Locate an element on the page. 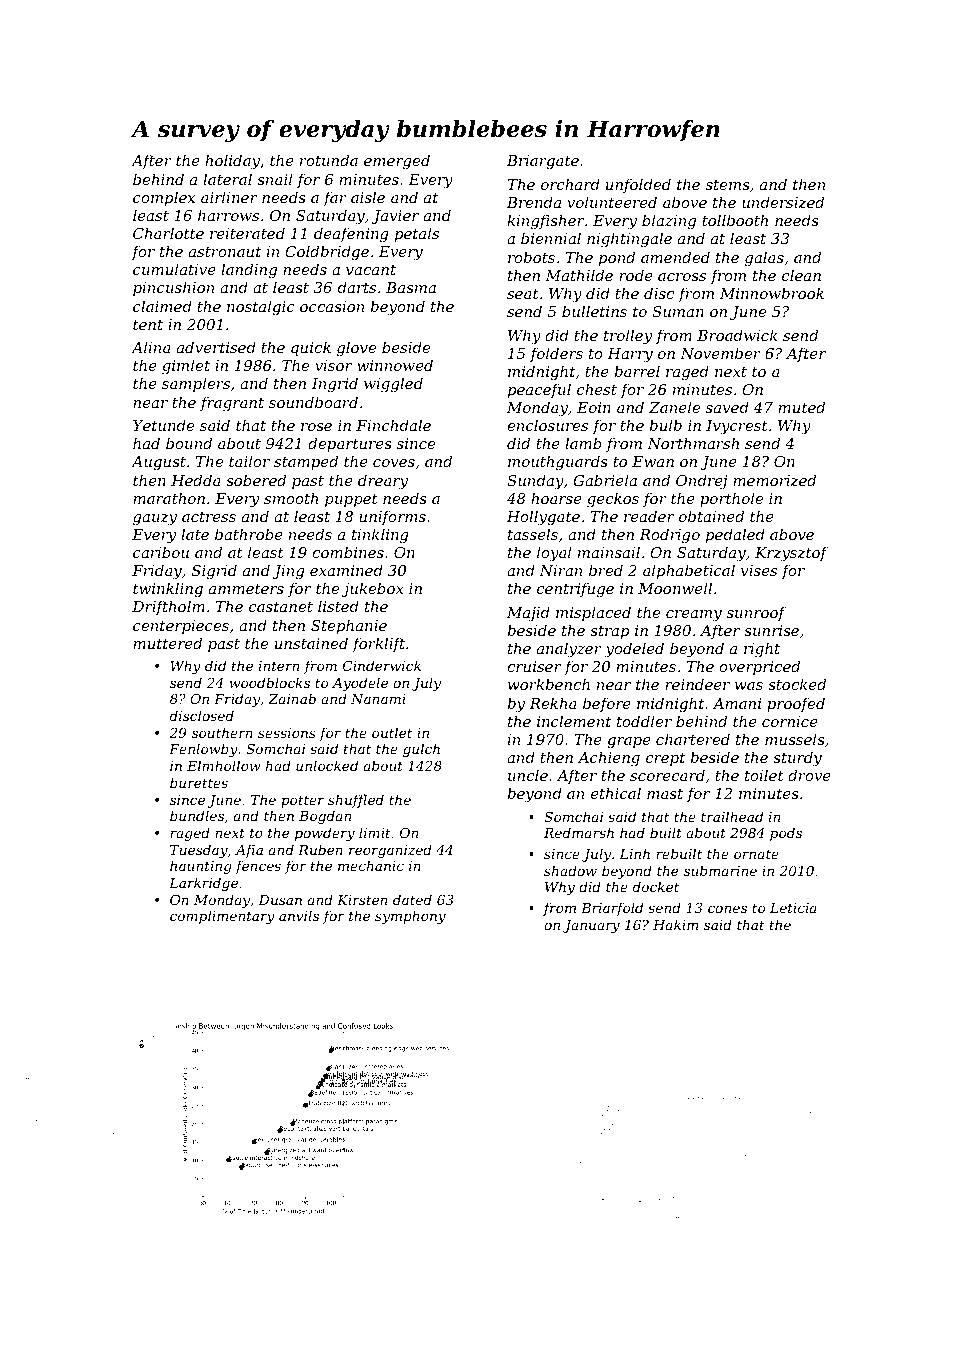  tinkling is located at coordinates (380, 536).
